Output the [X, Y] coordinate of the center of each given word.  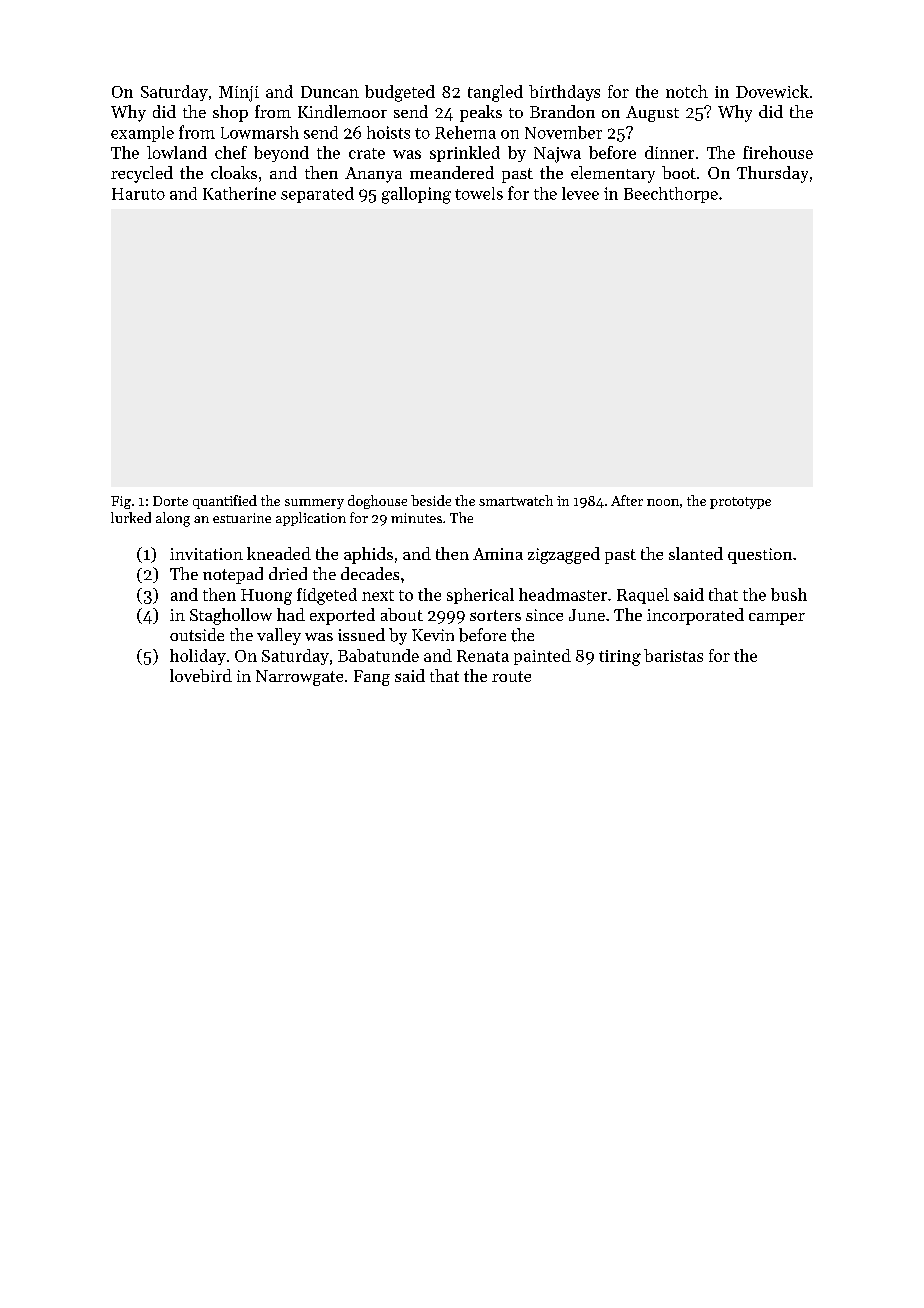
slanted [696, 553]
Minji [239, 94]
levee [580, 193]
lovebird [201, 675]
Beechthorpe [671, 195]
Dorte [170, 501]
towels [479, 193]
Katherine [239, 193]
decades [370, 573]
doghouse [377, 502]
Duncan [330, 92]
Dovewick [772, 91]
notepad [233, 575]
